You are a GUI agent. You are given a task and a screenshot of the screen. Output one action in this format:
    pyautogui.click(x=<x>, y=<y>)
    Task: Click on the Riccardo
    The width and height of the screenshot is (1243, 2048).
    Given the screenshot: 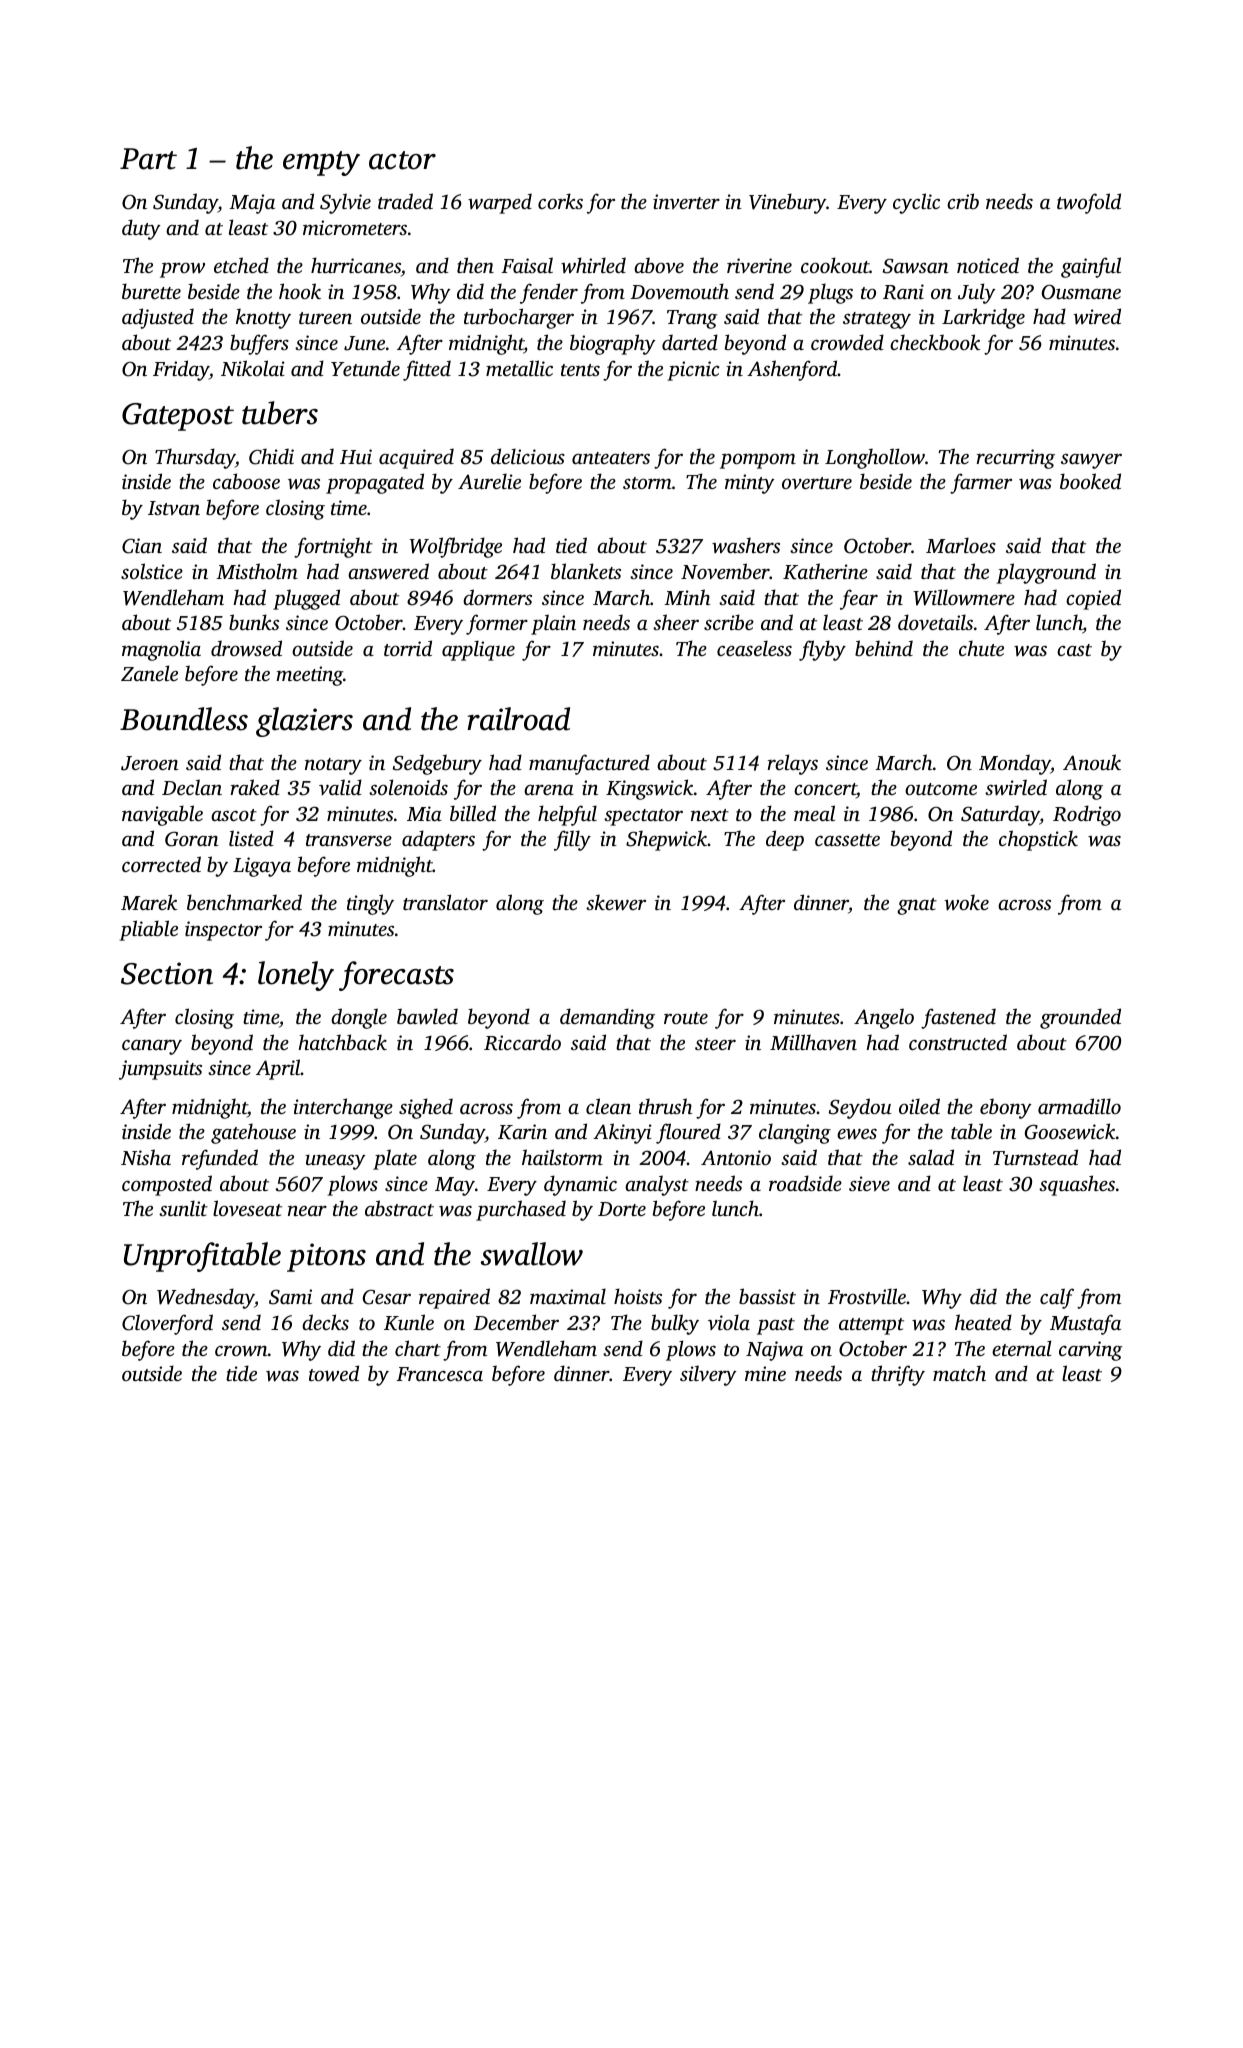 What is the action you would take?
    pyautogui.click(x=522, y=1042)
